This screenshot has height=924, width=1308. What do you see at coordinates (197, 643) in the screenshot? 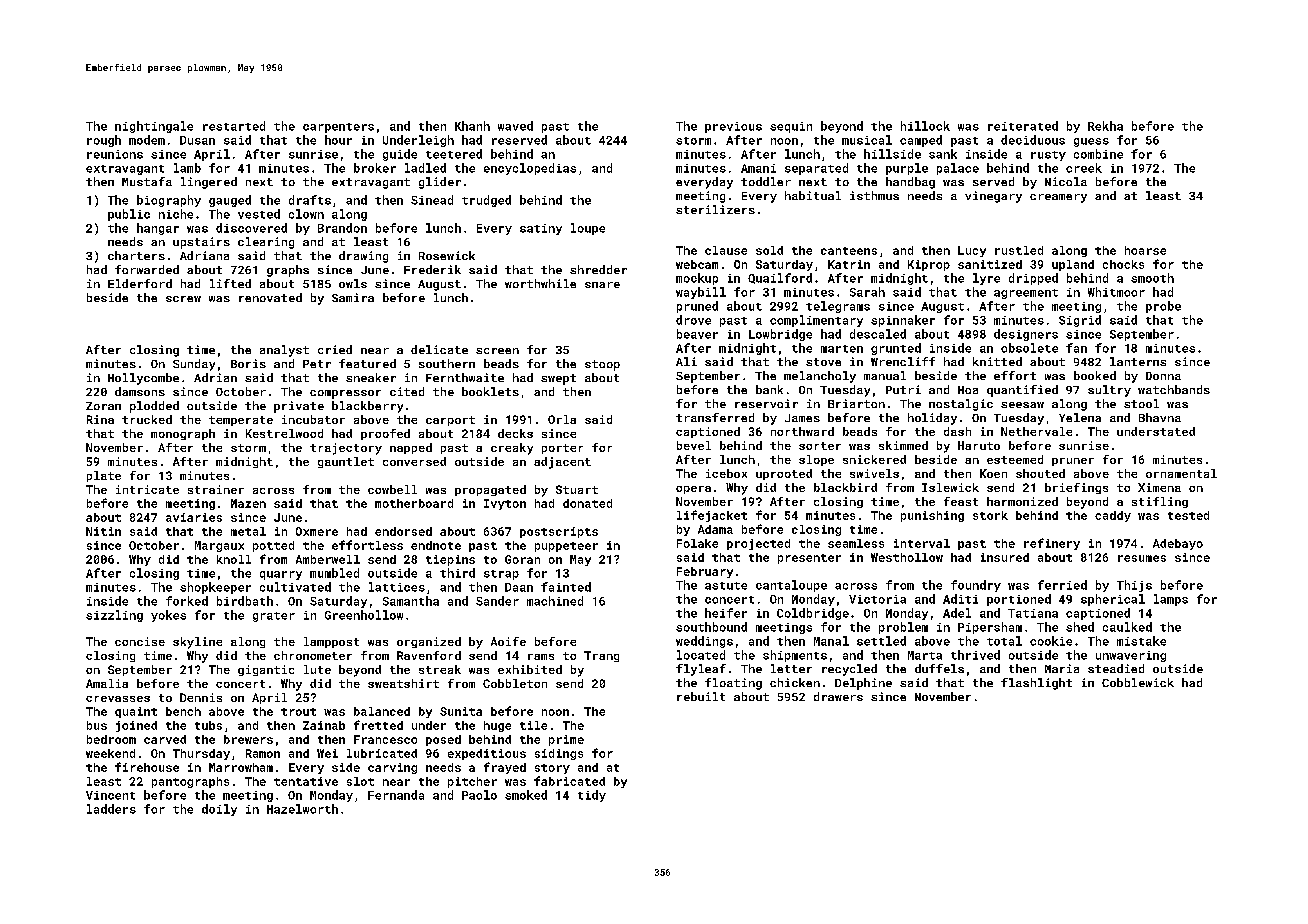
I see `skyline` at bounding box center [197, 643].
